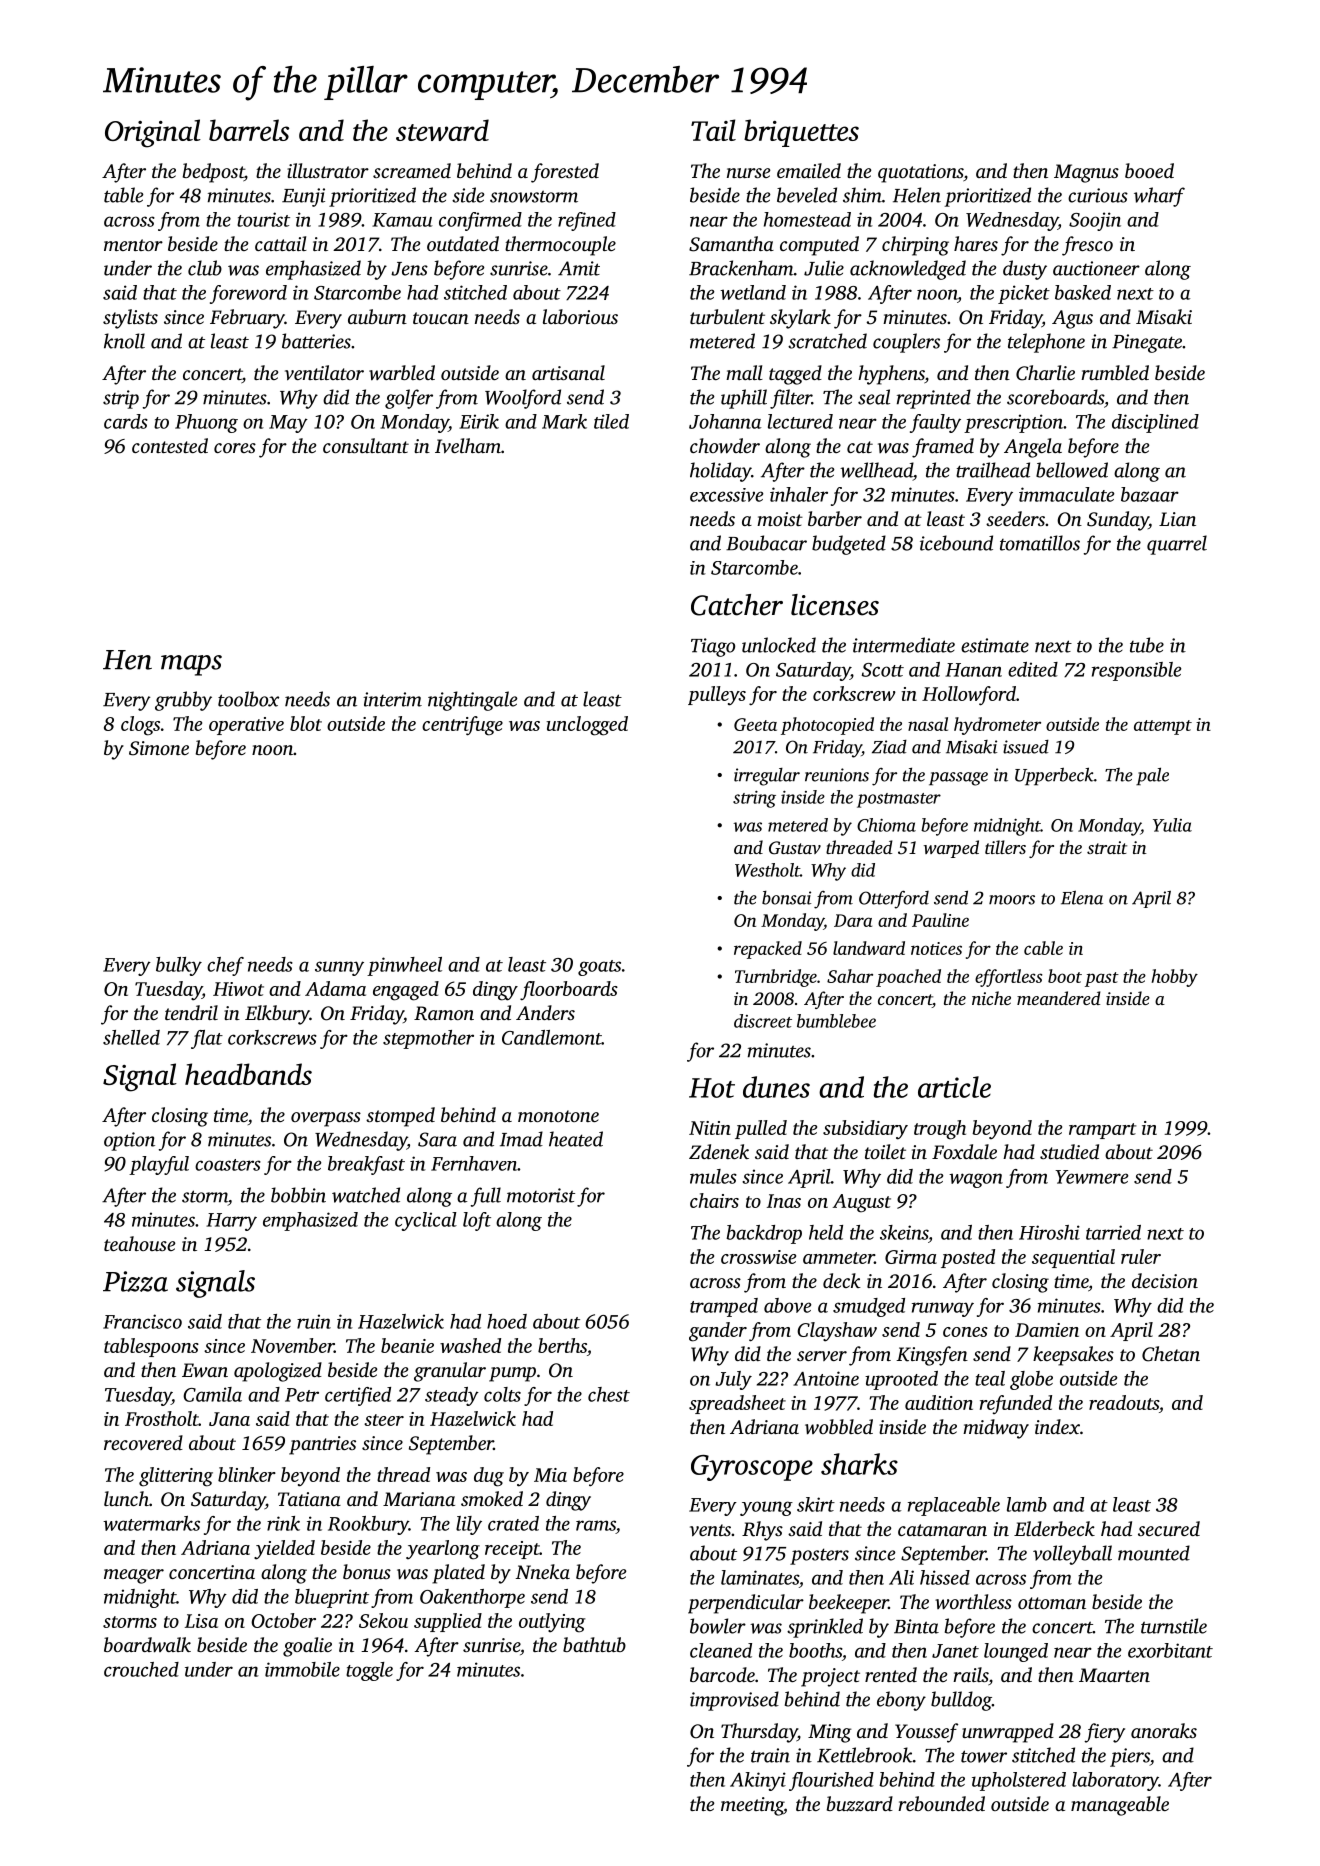  What do you see at coordinates (713, 647) in the screenshot?
I see `Tiago` at bounding box center [713, 647].
